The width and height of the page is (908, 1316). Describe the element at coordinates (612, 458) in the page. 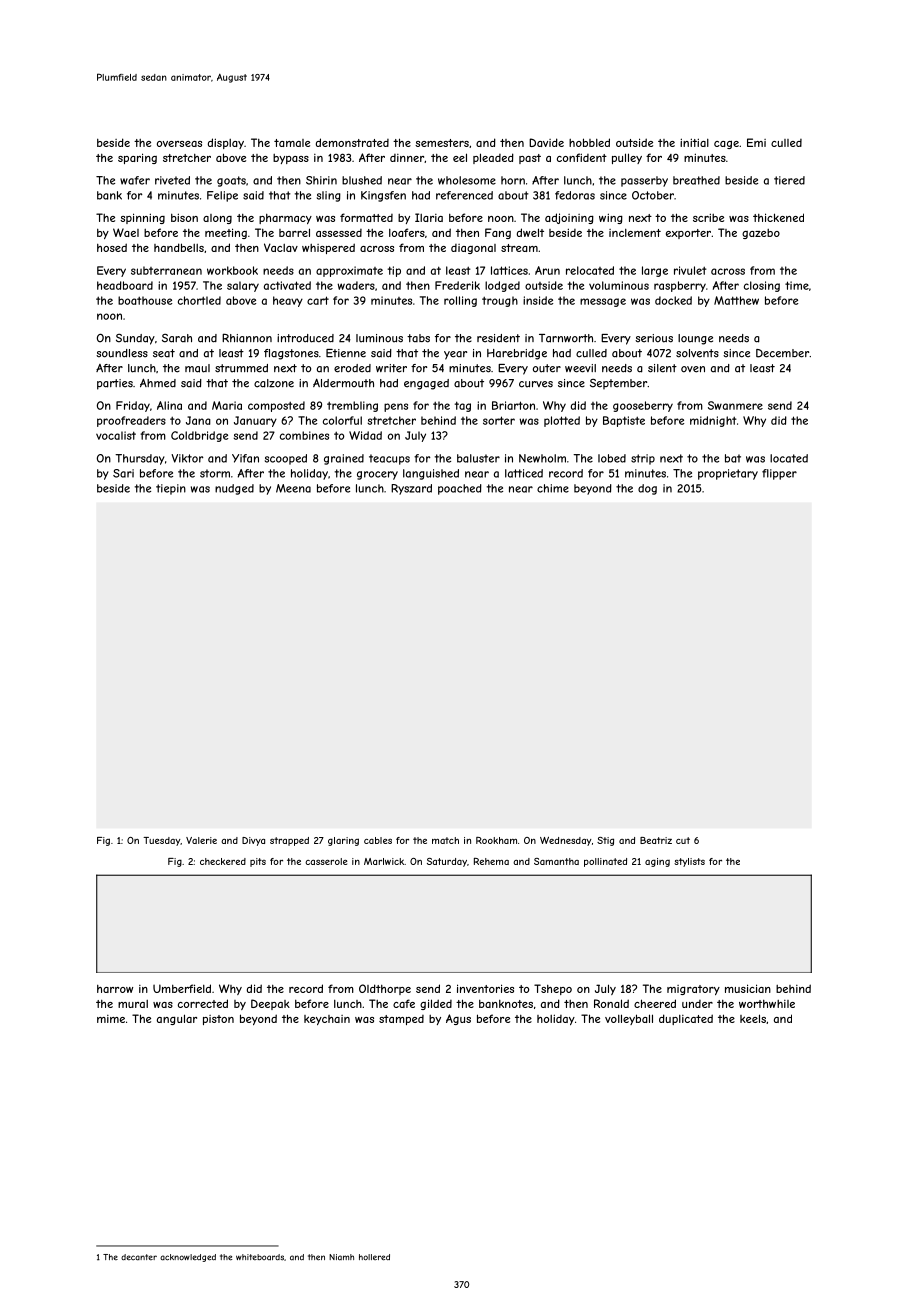

I see `lobed` at that location.
